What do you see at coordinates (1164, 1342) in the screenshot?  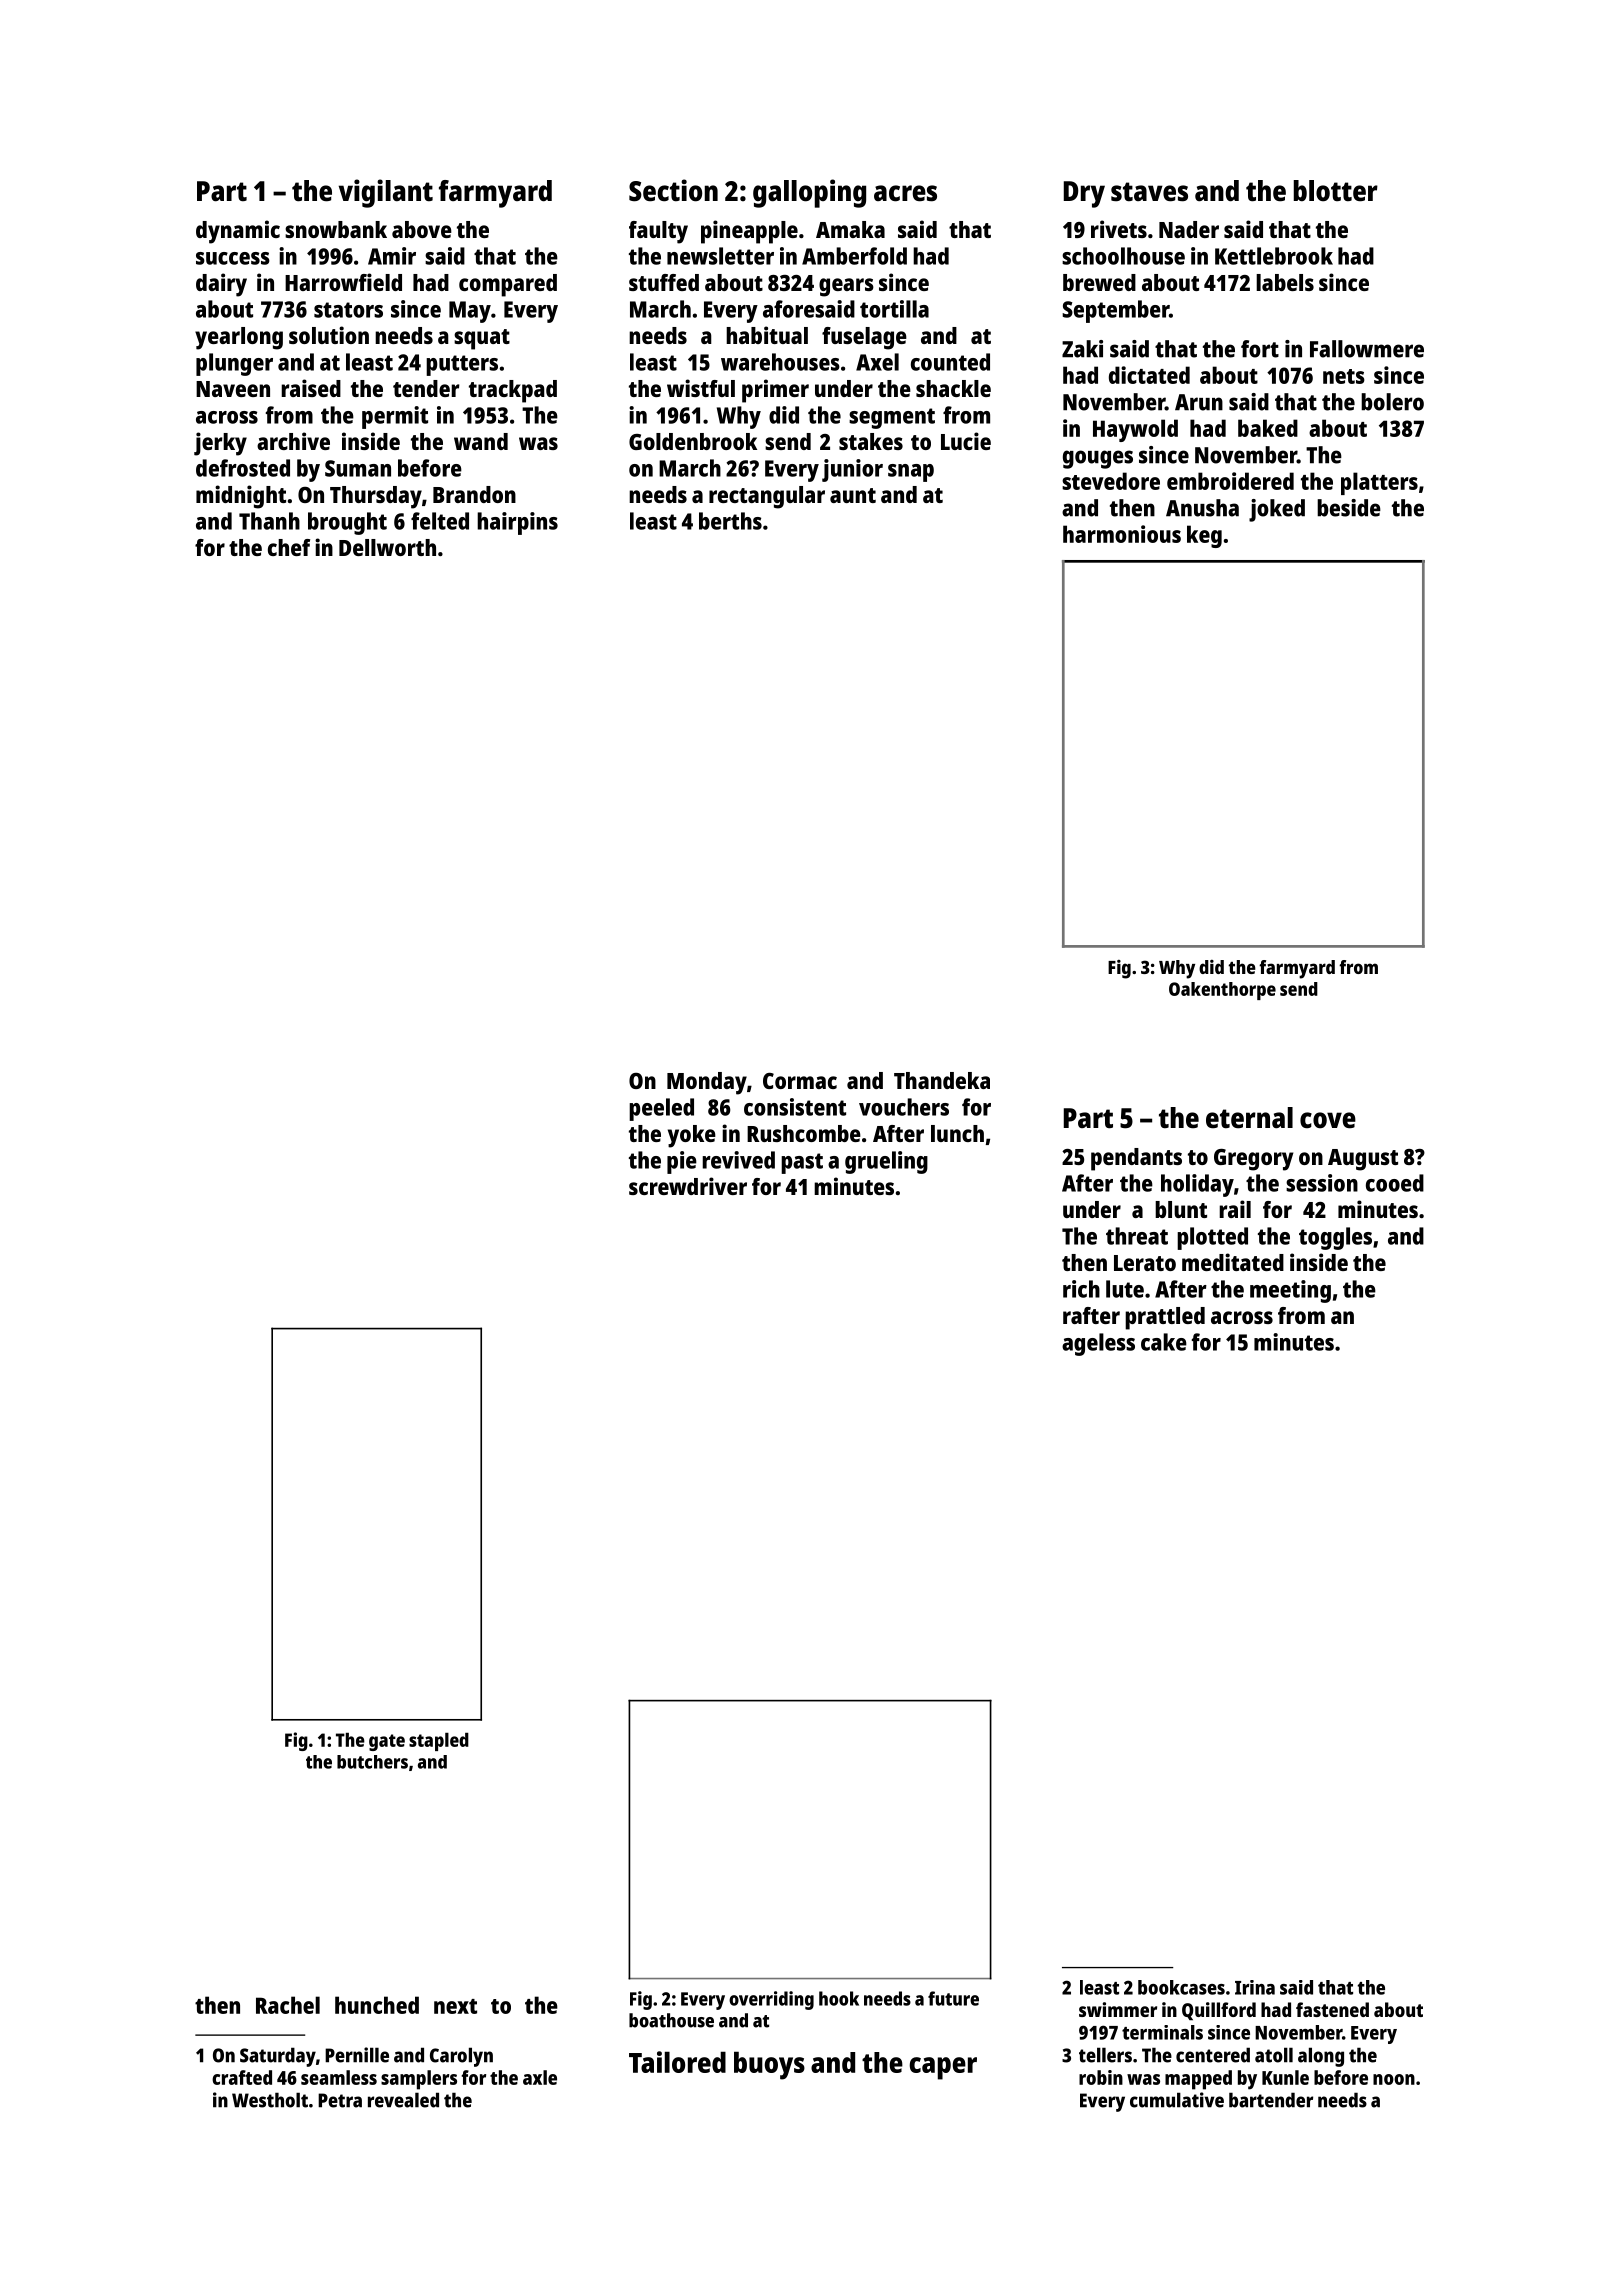 I see `cake` at bounding box center [1164, 1342].
